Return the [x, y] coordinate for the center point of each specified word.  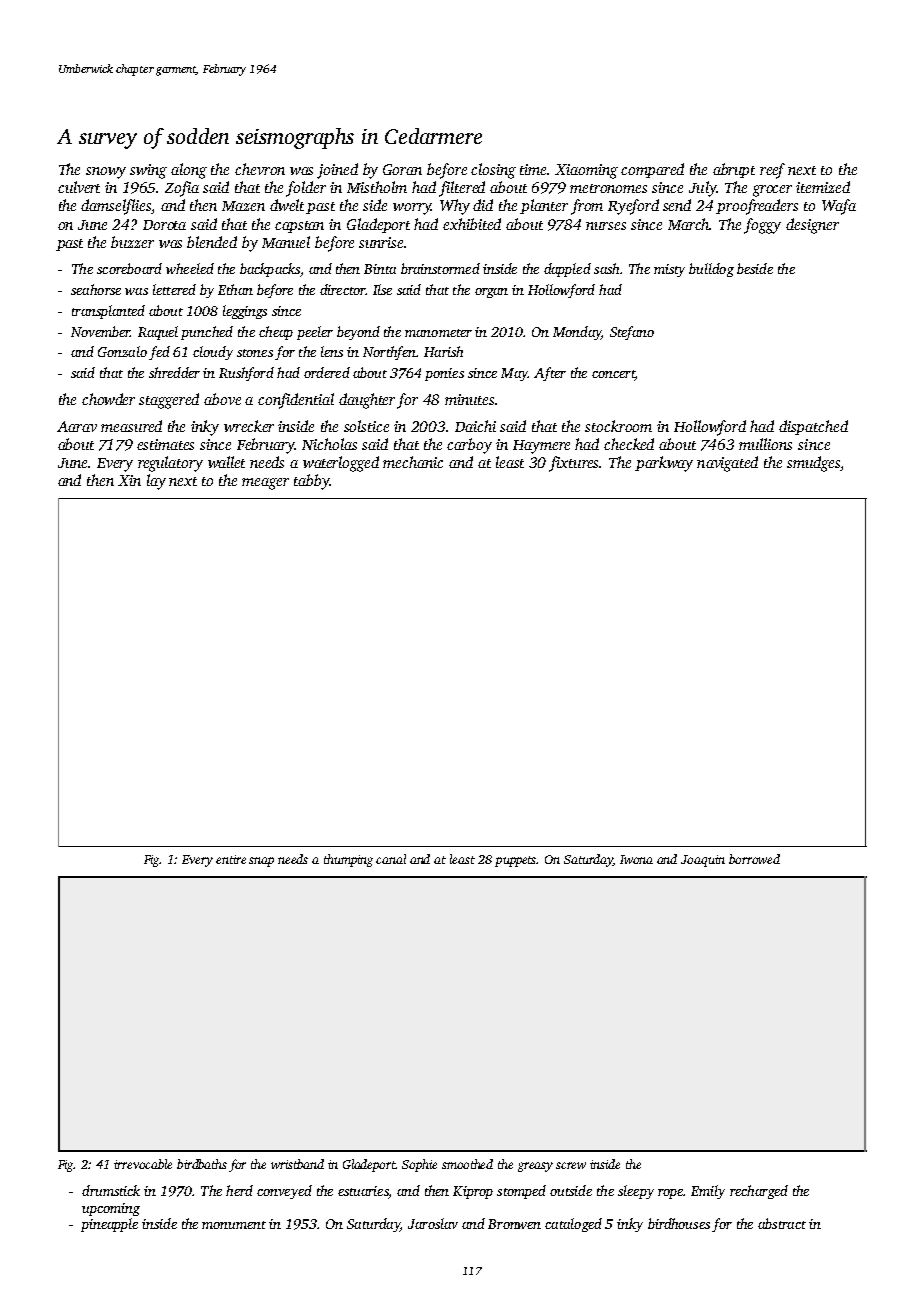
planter [544, 206]
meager [265, 484]
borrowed [754, 859]
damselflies [116, 207]
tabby [312, 482]
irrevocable [143, 1164]
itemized [823, 187]
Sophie [419, 1165]
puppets [516, 861]
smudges [814, 464]
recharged [759, 1192]
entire [231, 859]
